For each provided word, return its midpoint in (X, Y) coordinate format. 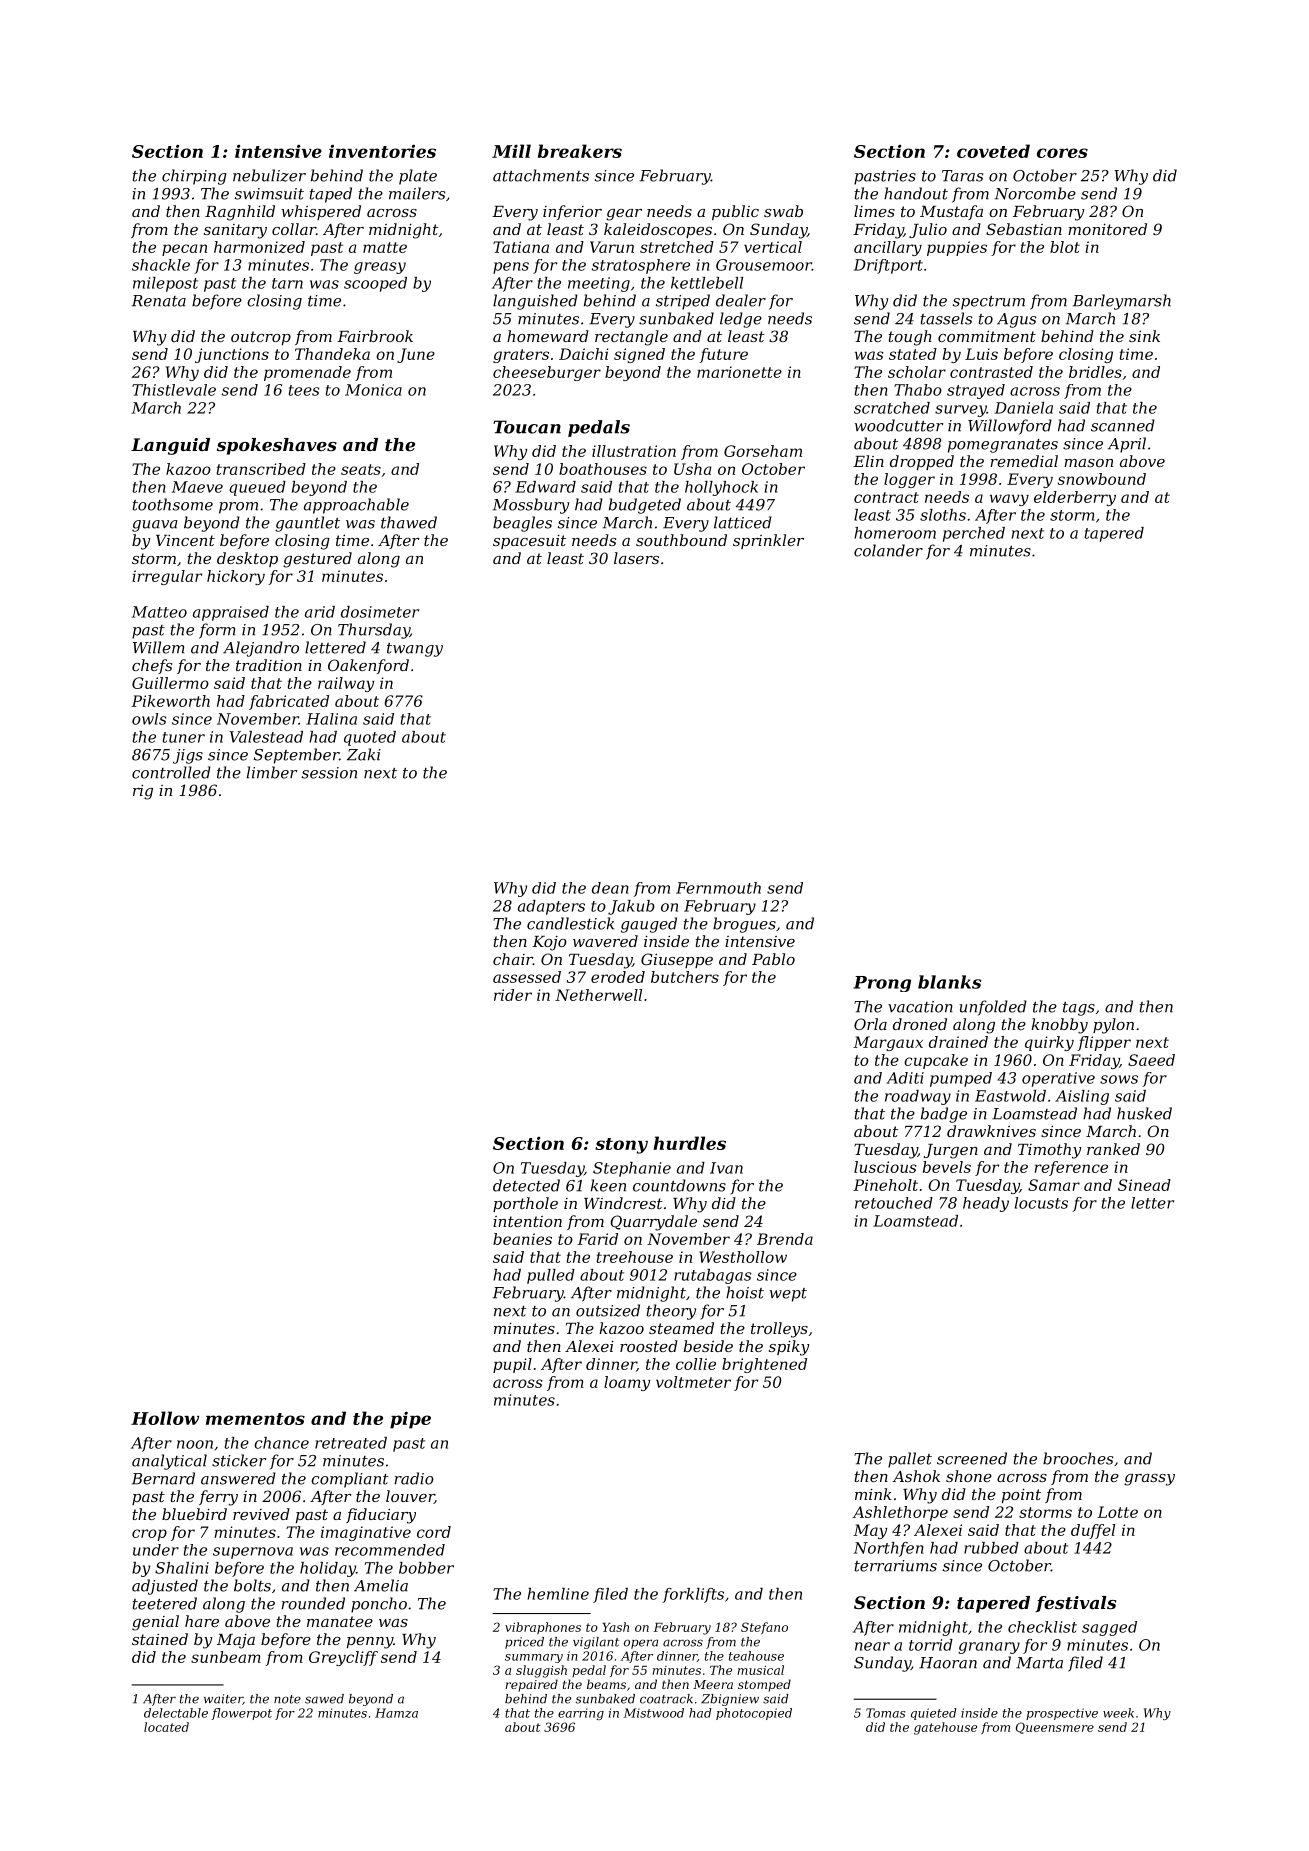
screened (972, 1458)
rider (513, 995)
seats (361, 469)
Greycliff (343, 1658)
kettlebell (707, 283)
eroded (618, 977)
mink (873, 1494)
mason (1088, 463)
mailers (417, 193)
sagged (1109, 1628)
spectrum (989, 303)
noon (195, 1444)
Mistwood (654, 1713)
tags (1079, 1009)
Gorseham (763, 451)
